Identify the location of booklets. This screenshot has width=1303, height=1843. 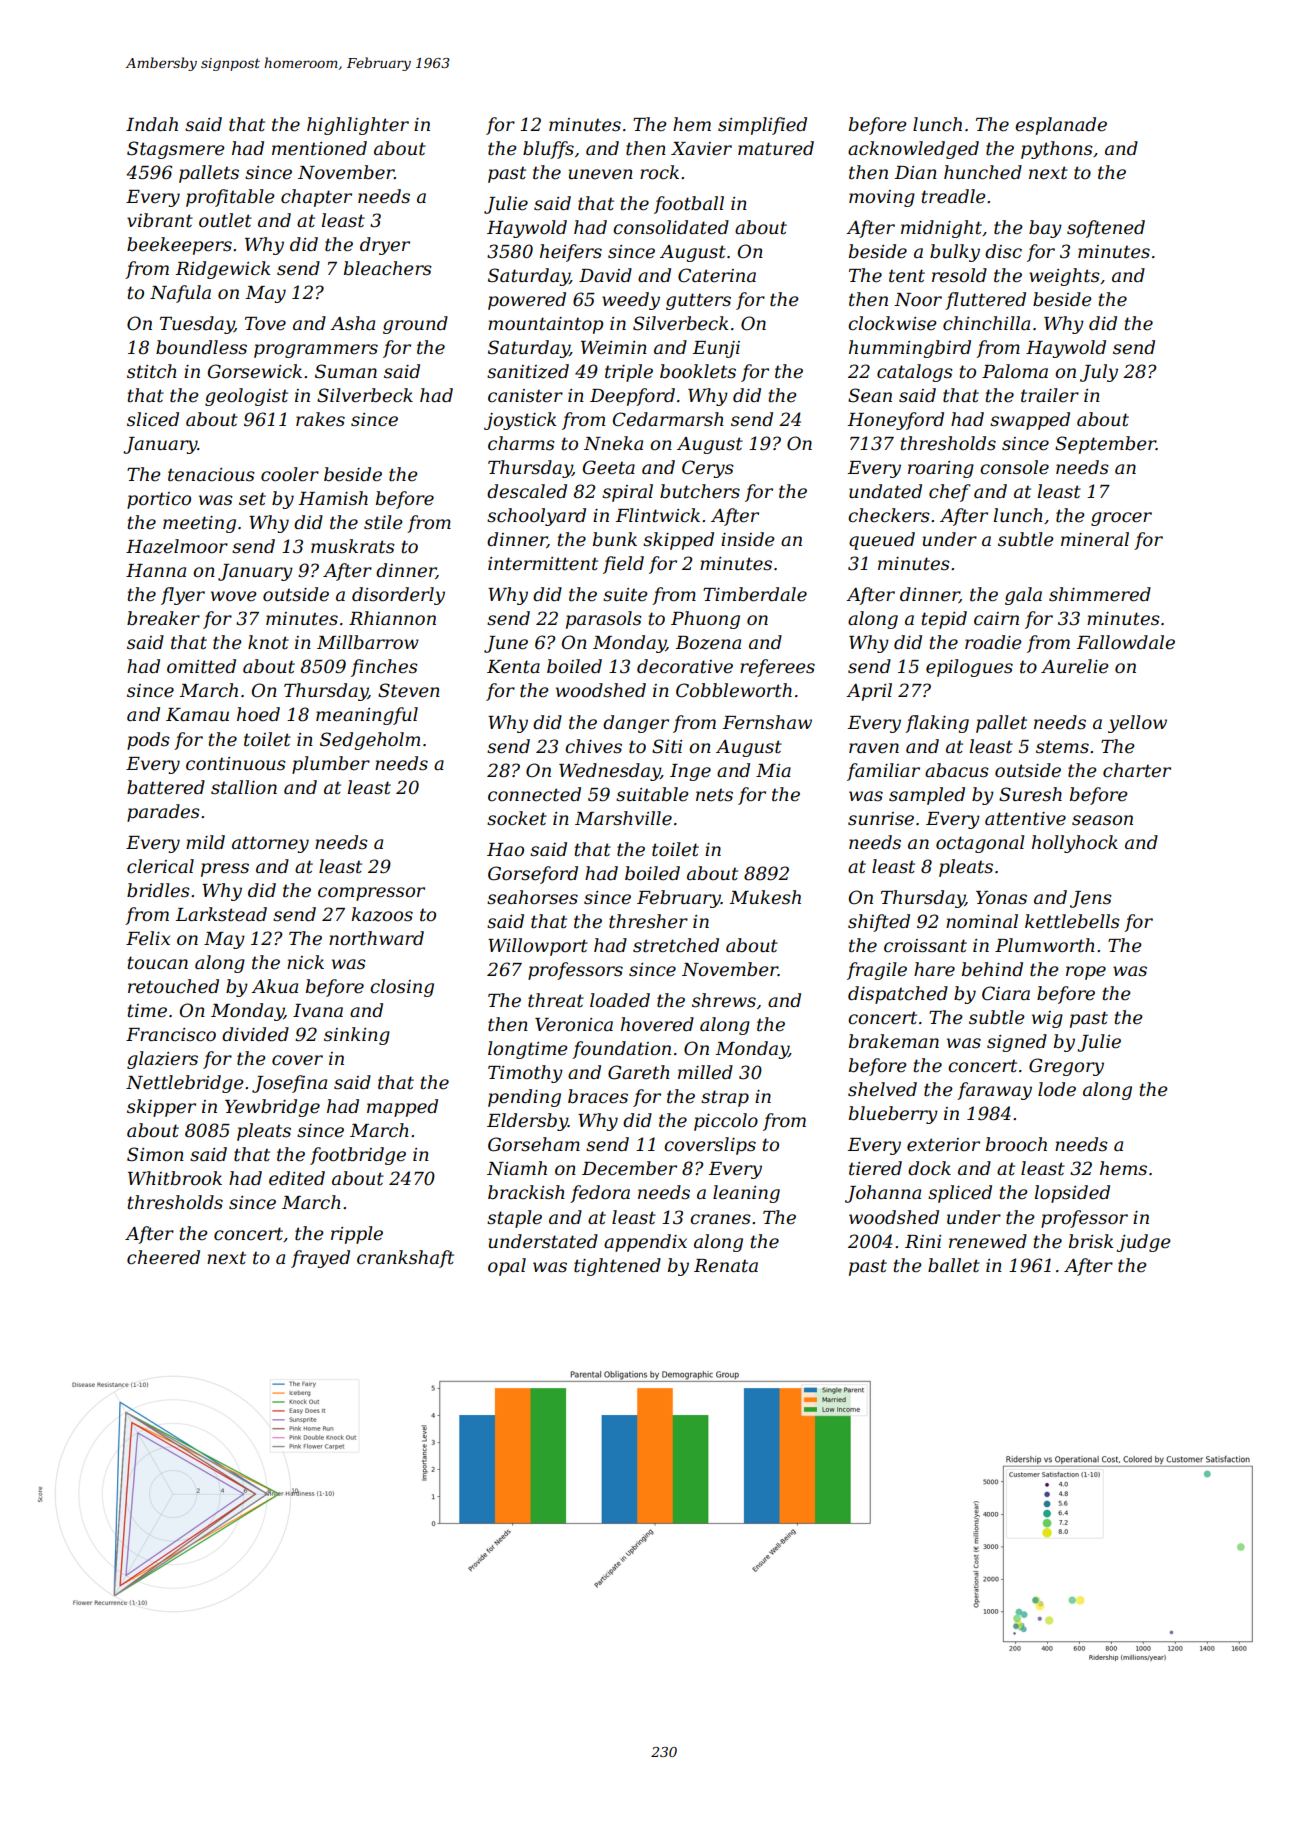
(698, 371).
